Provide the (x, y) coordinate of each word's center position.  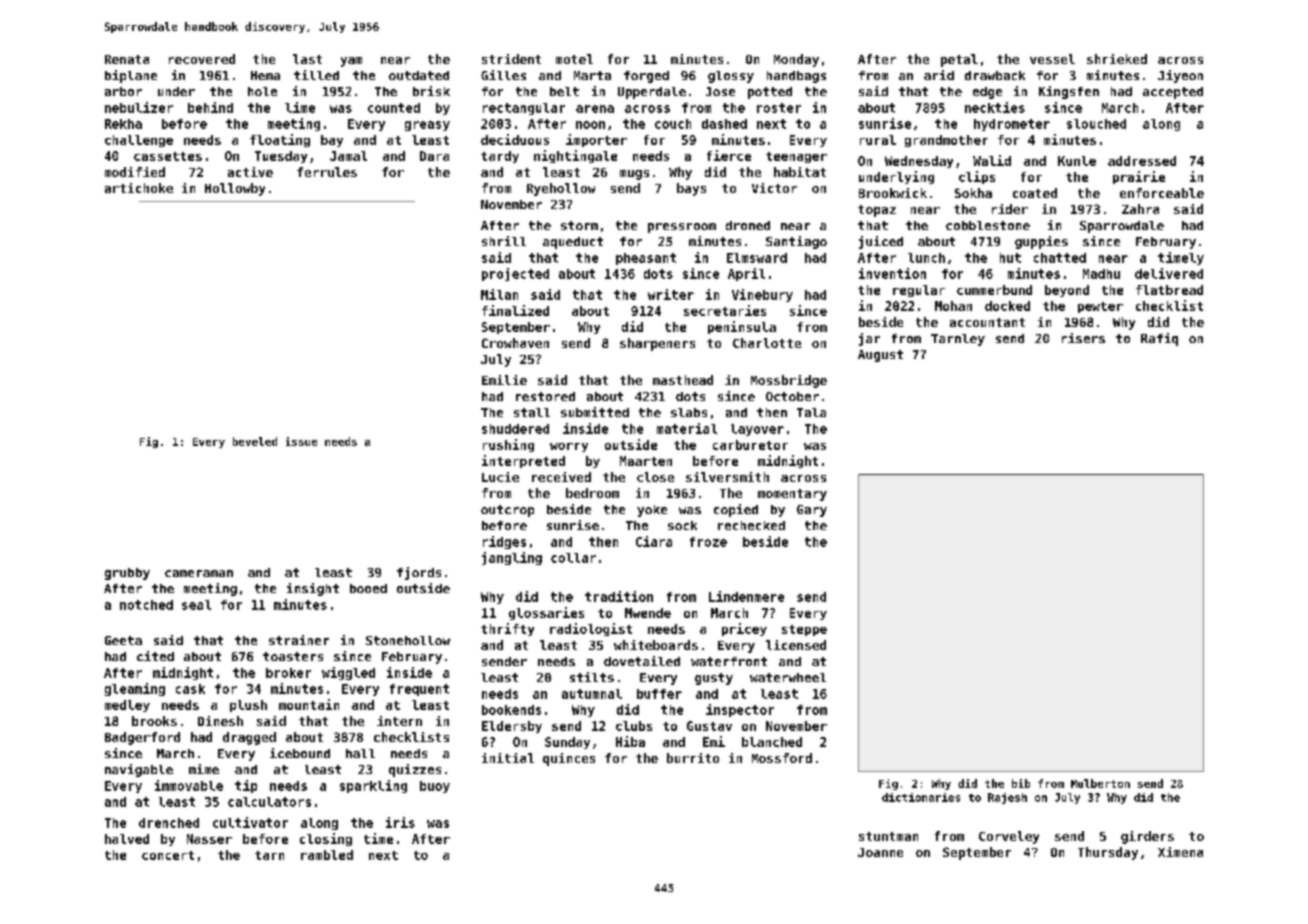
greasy (427, 126)
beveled (255, 441)
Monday (796, 60)
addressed (1142, 161)
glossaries (546, 613)
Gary (812, 511)
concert (168, 855)
